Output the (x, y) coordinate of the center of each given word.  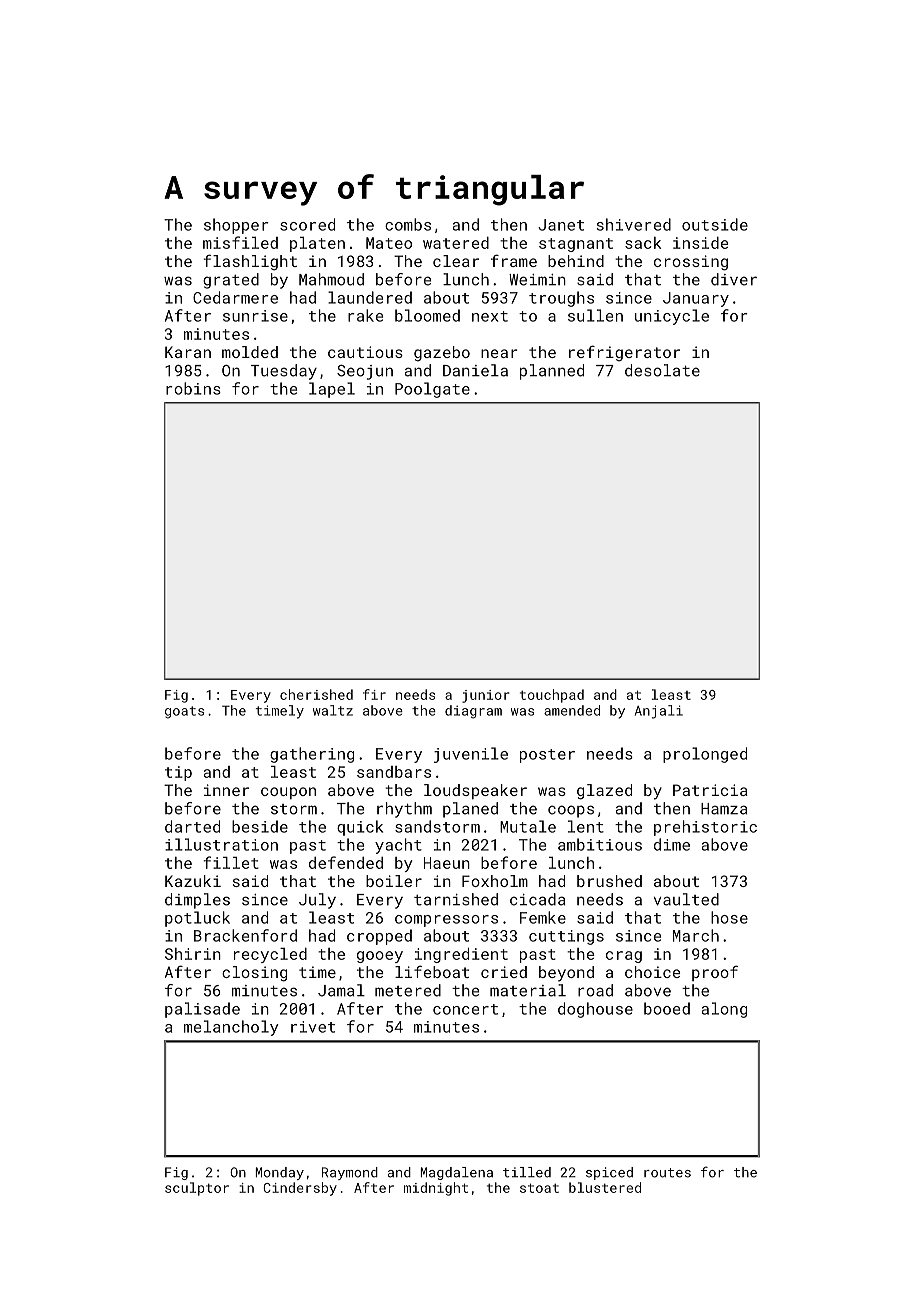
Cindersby (300, 1189)
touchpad (552, 696)
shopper (236, 226)
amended (572, 710)
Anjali (659, 712)
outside (715, 224)
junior (485, 696)
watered (456, 243)
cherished (316, 694)
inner (226, 790)
